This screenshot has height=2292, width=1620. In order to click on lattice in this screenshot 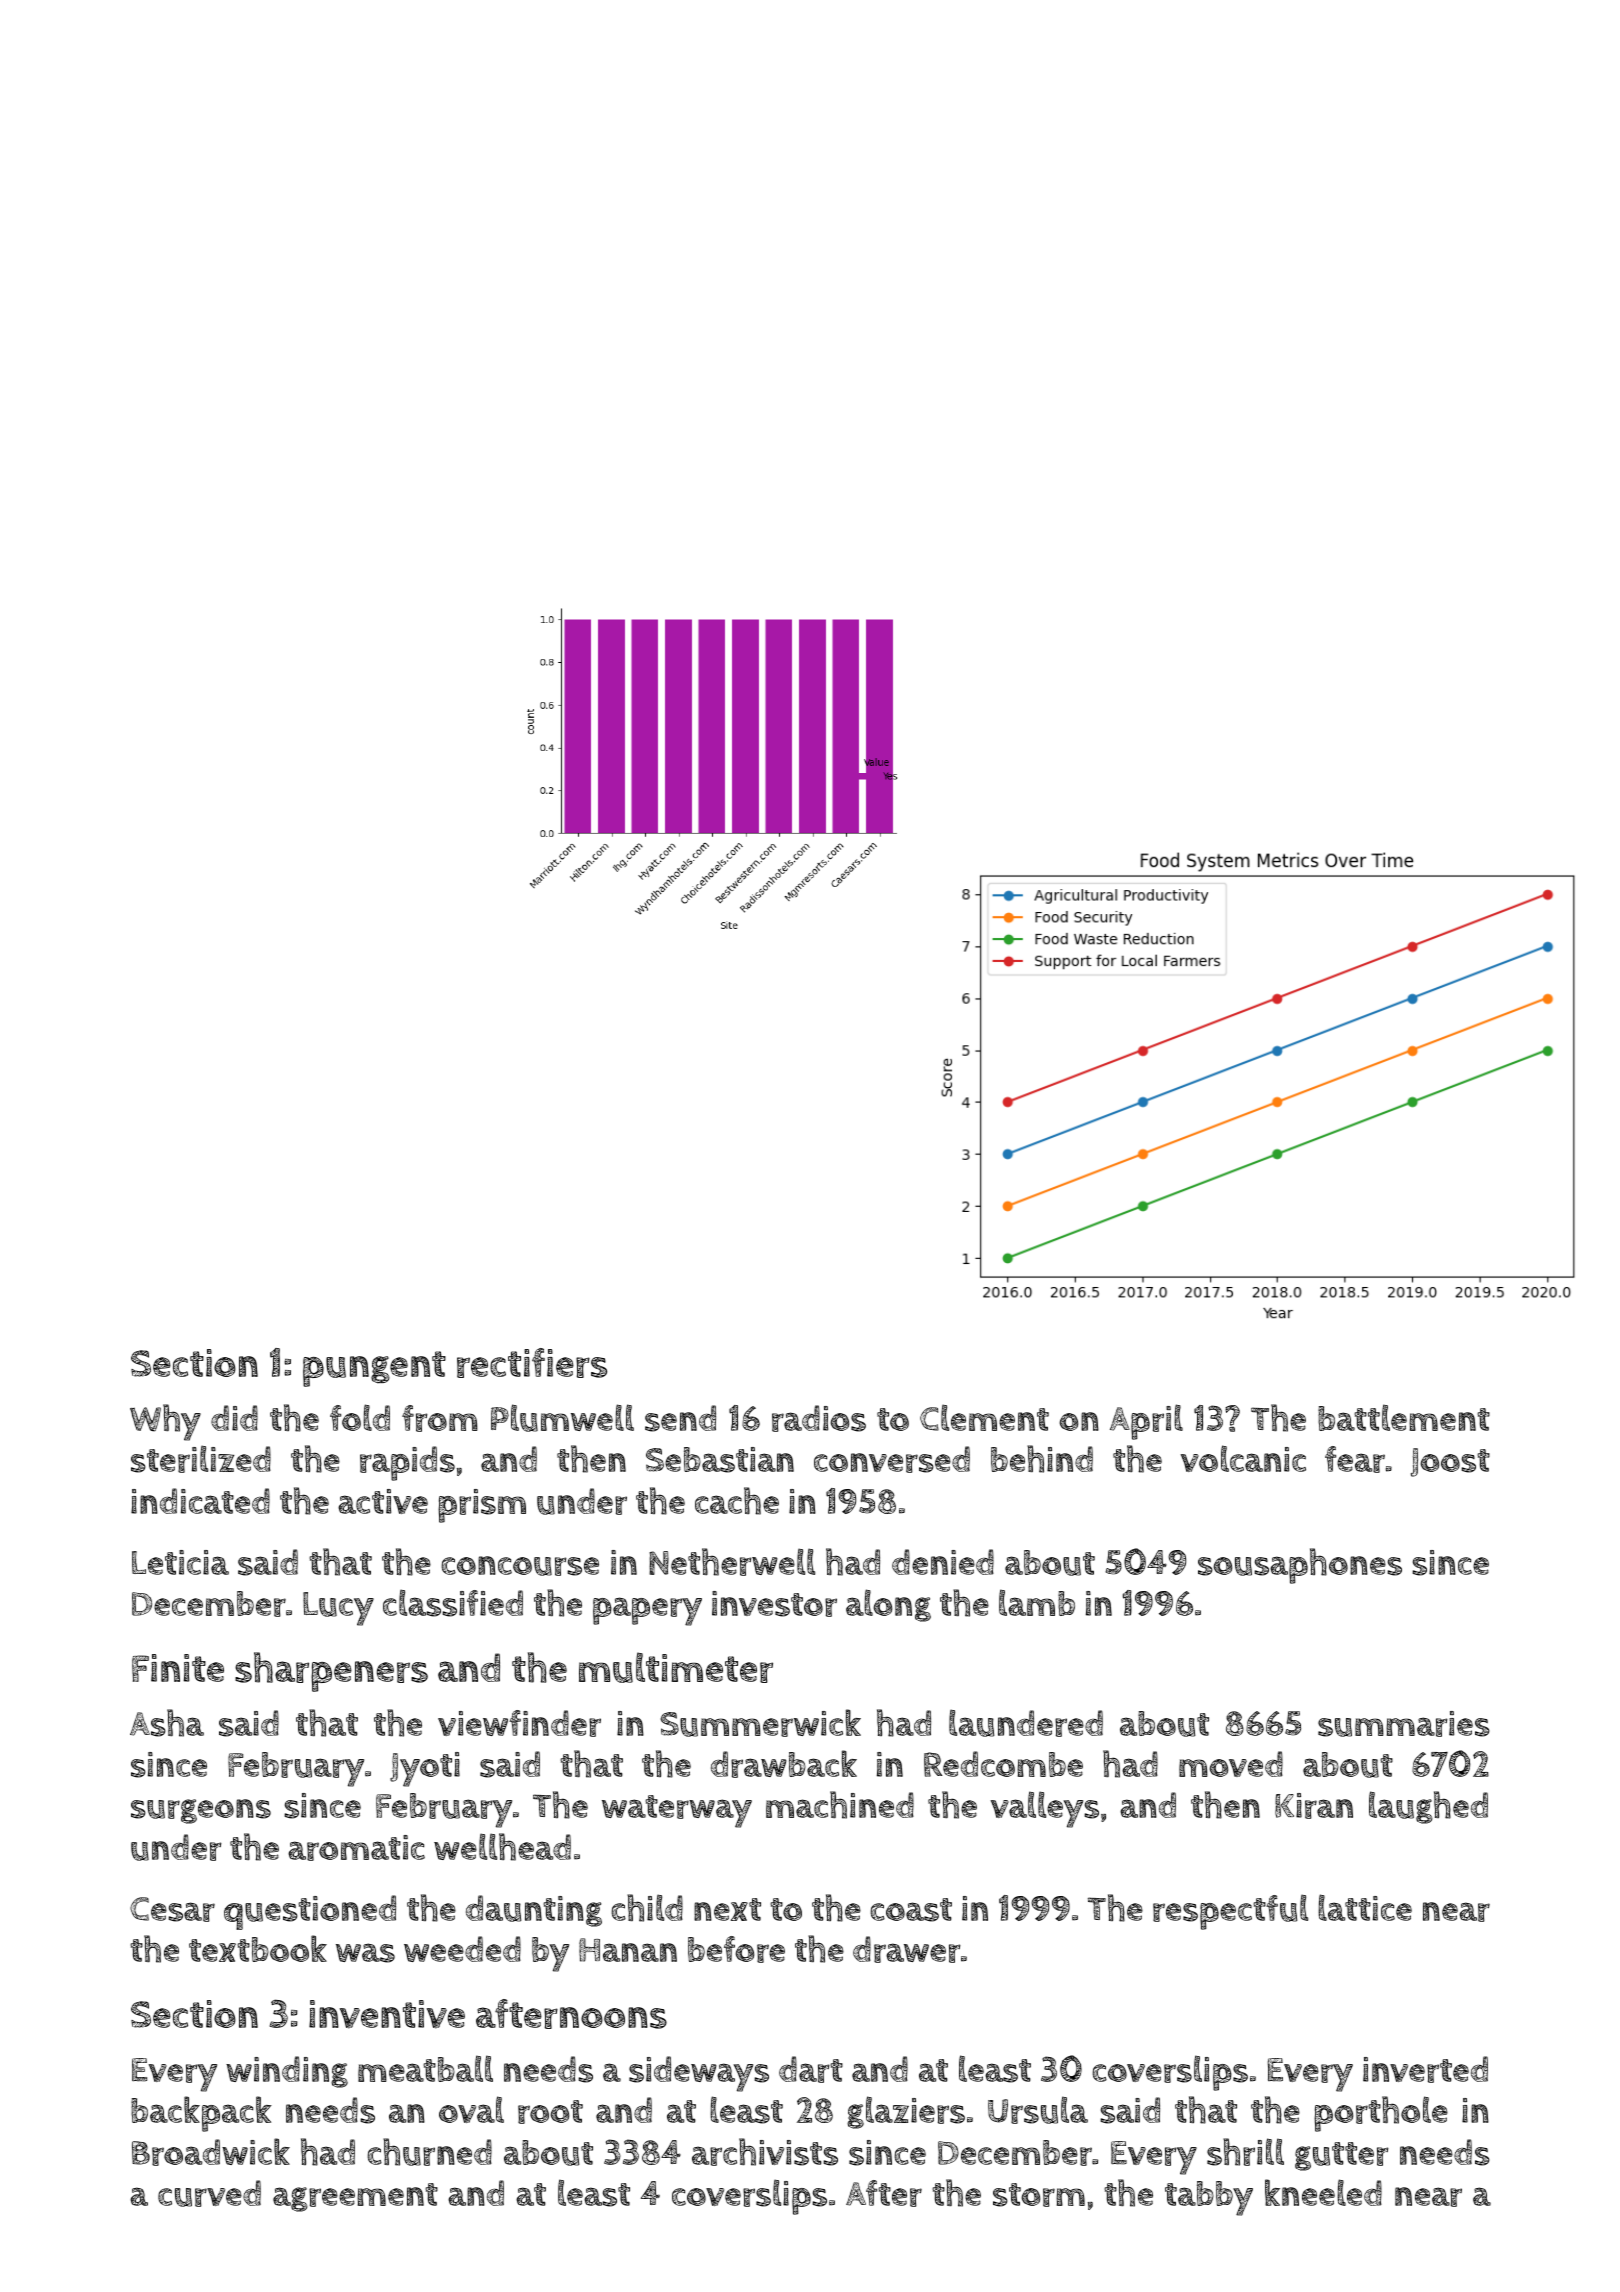, I will do `click(1365, 1907)`.
